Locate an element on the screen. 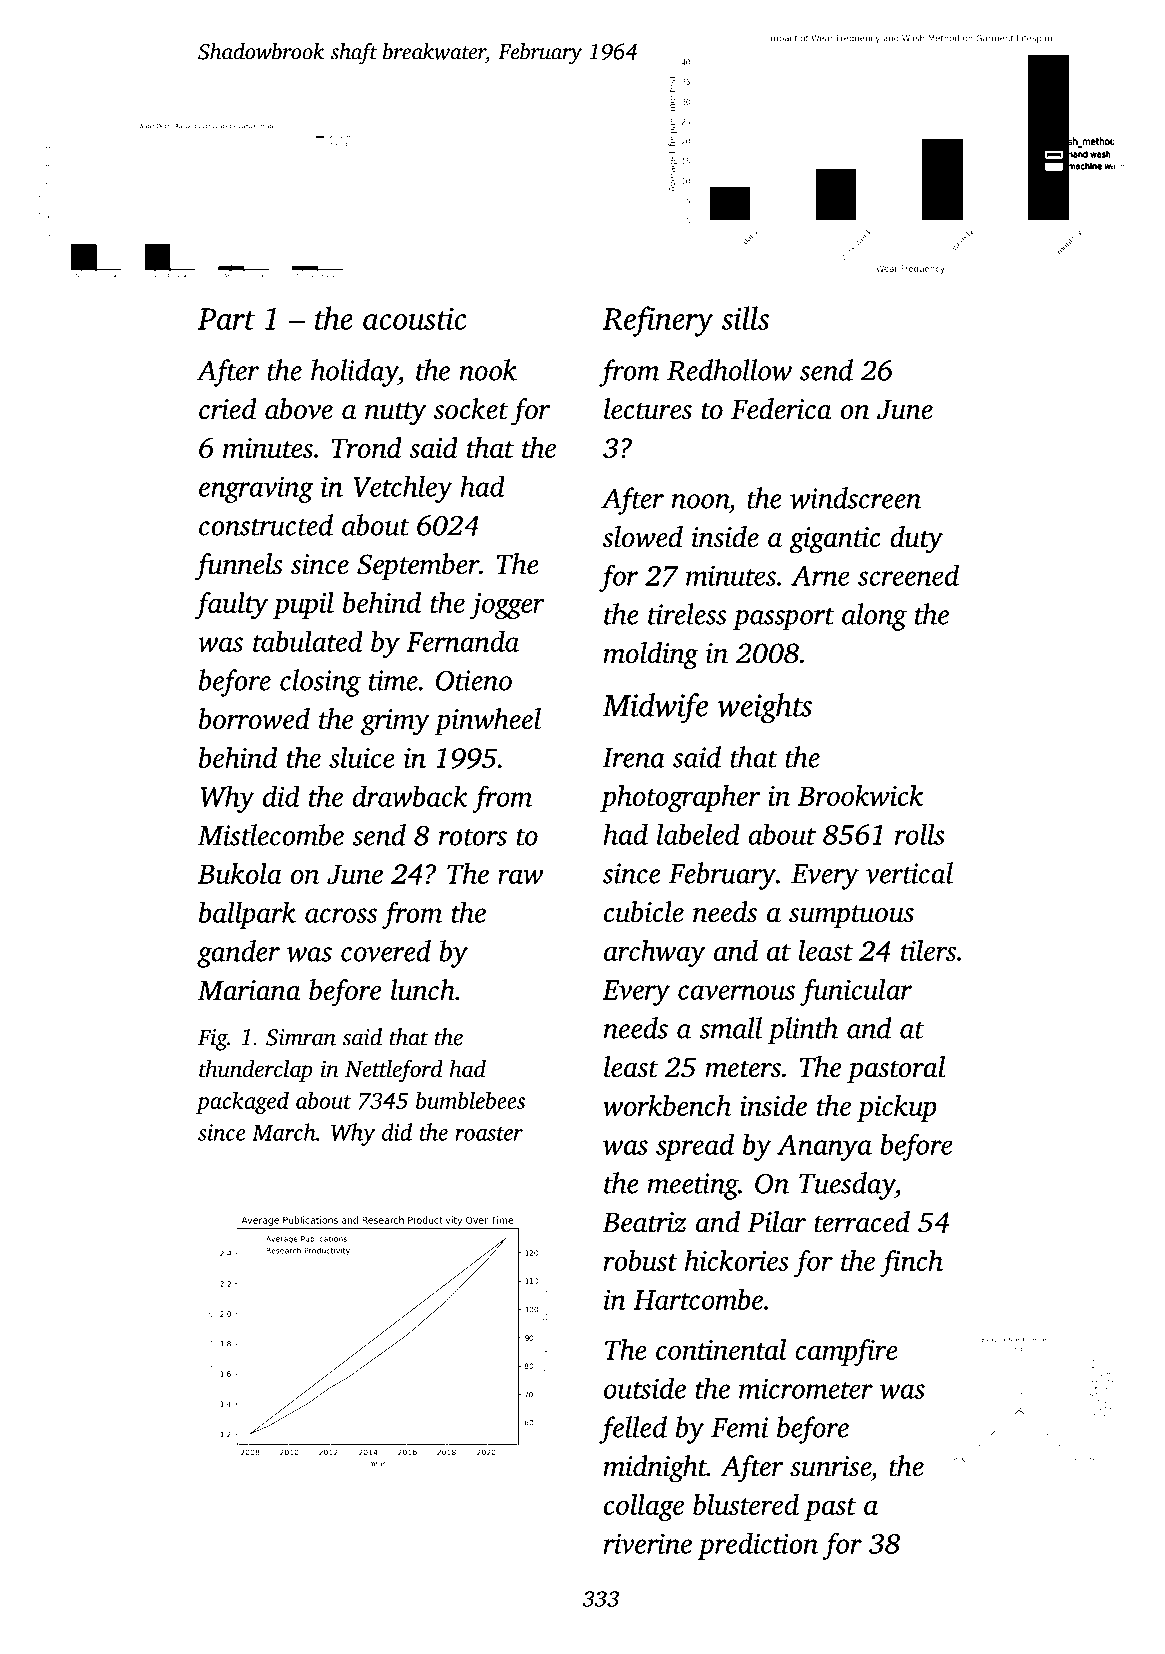 Image resolution: width=1165 pixels, height=1654 pixels. collage is located at coordinates (644, 1507).
